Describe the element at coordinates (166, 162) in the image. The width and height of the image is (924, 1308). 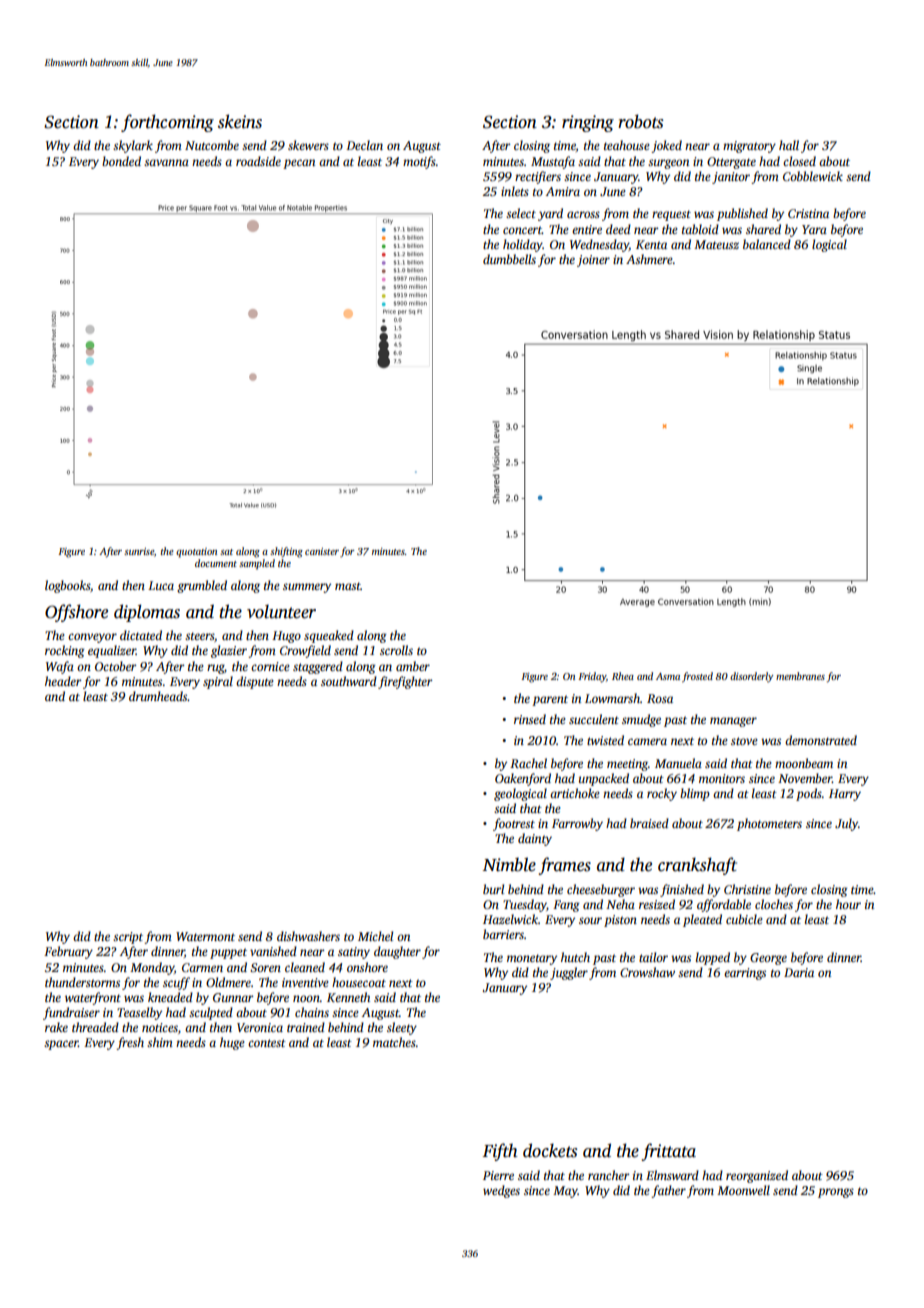
I see `savanna` at that location.
